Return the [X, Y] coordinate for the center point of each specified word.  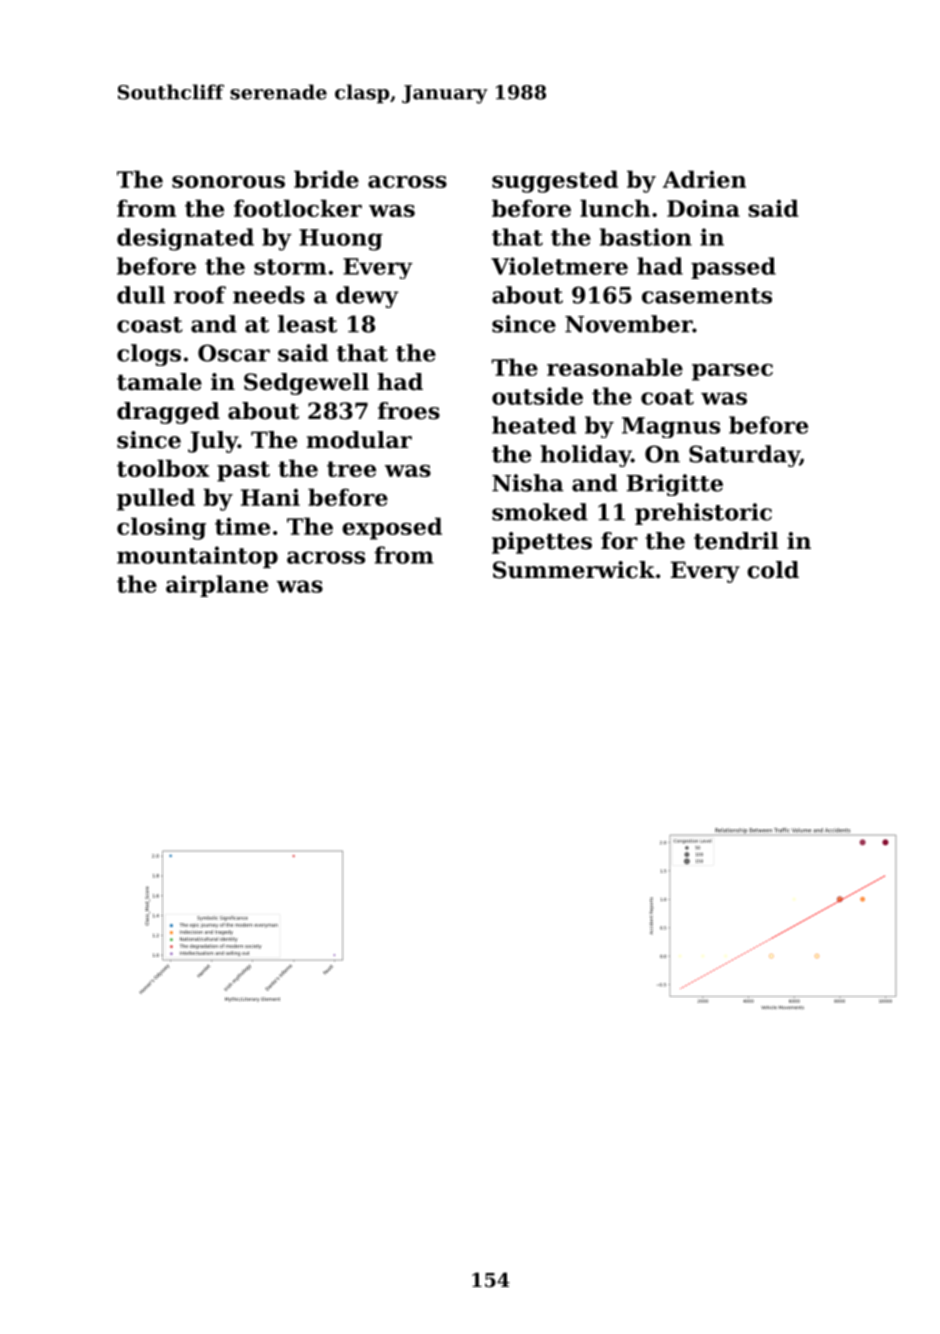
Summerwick [574, 570]
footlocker [298, 208]
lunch [615, 208]
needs [269, 295]
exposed [392, 528]
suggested [555, 181]
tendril [736, 541]
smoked [540, 512]
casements [707, 296]
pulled [156, 499]
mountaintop [197, 557]
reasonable [615, 367]
